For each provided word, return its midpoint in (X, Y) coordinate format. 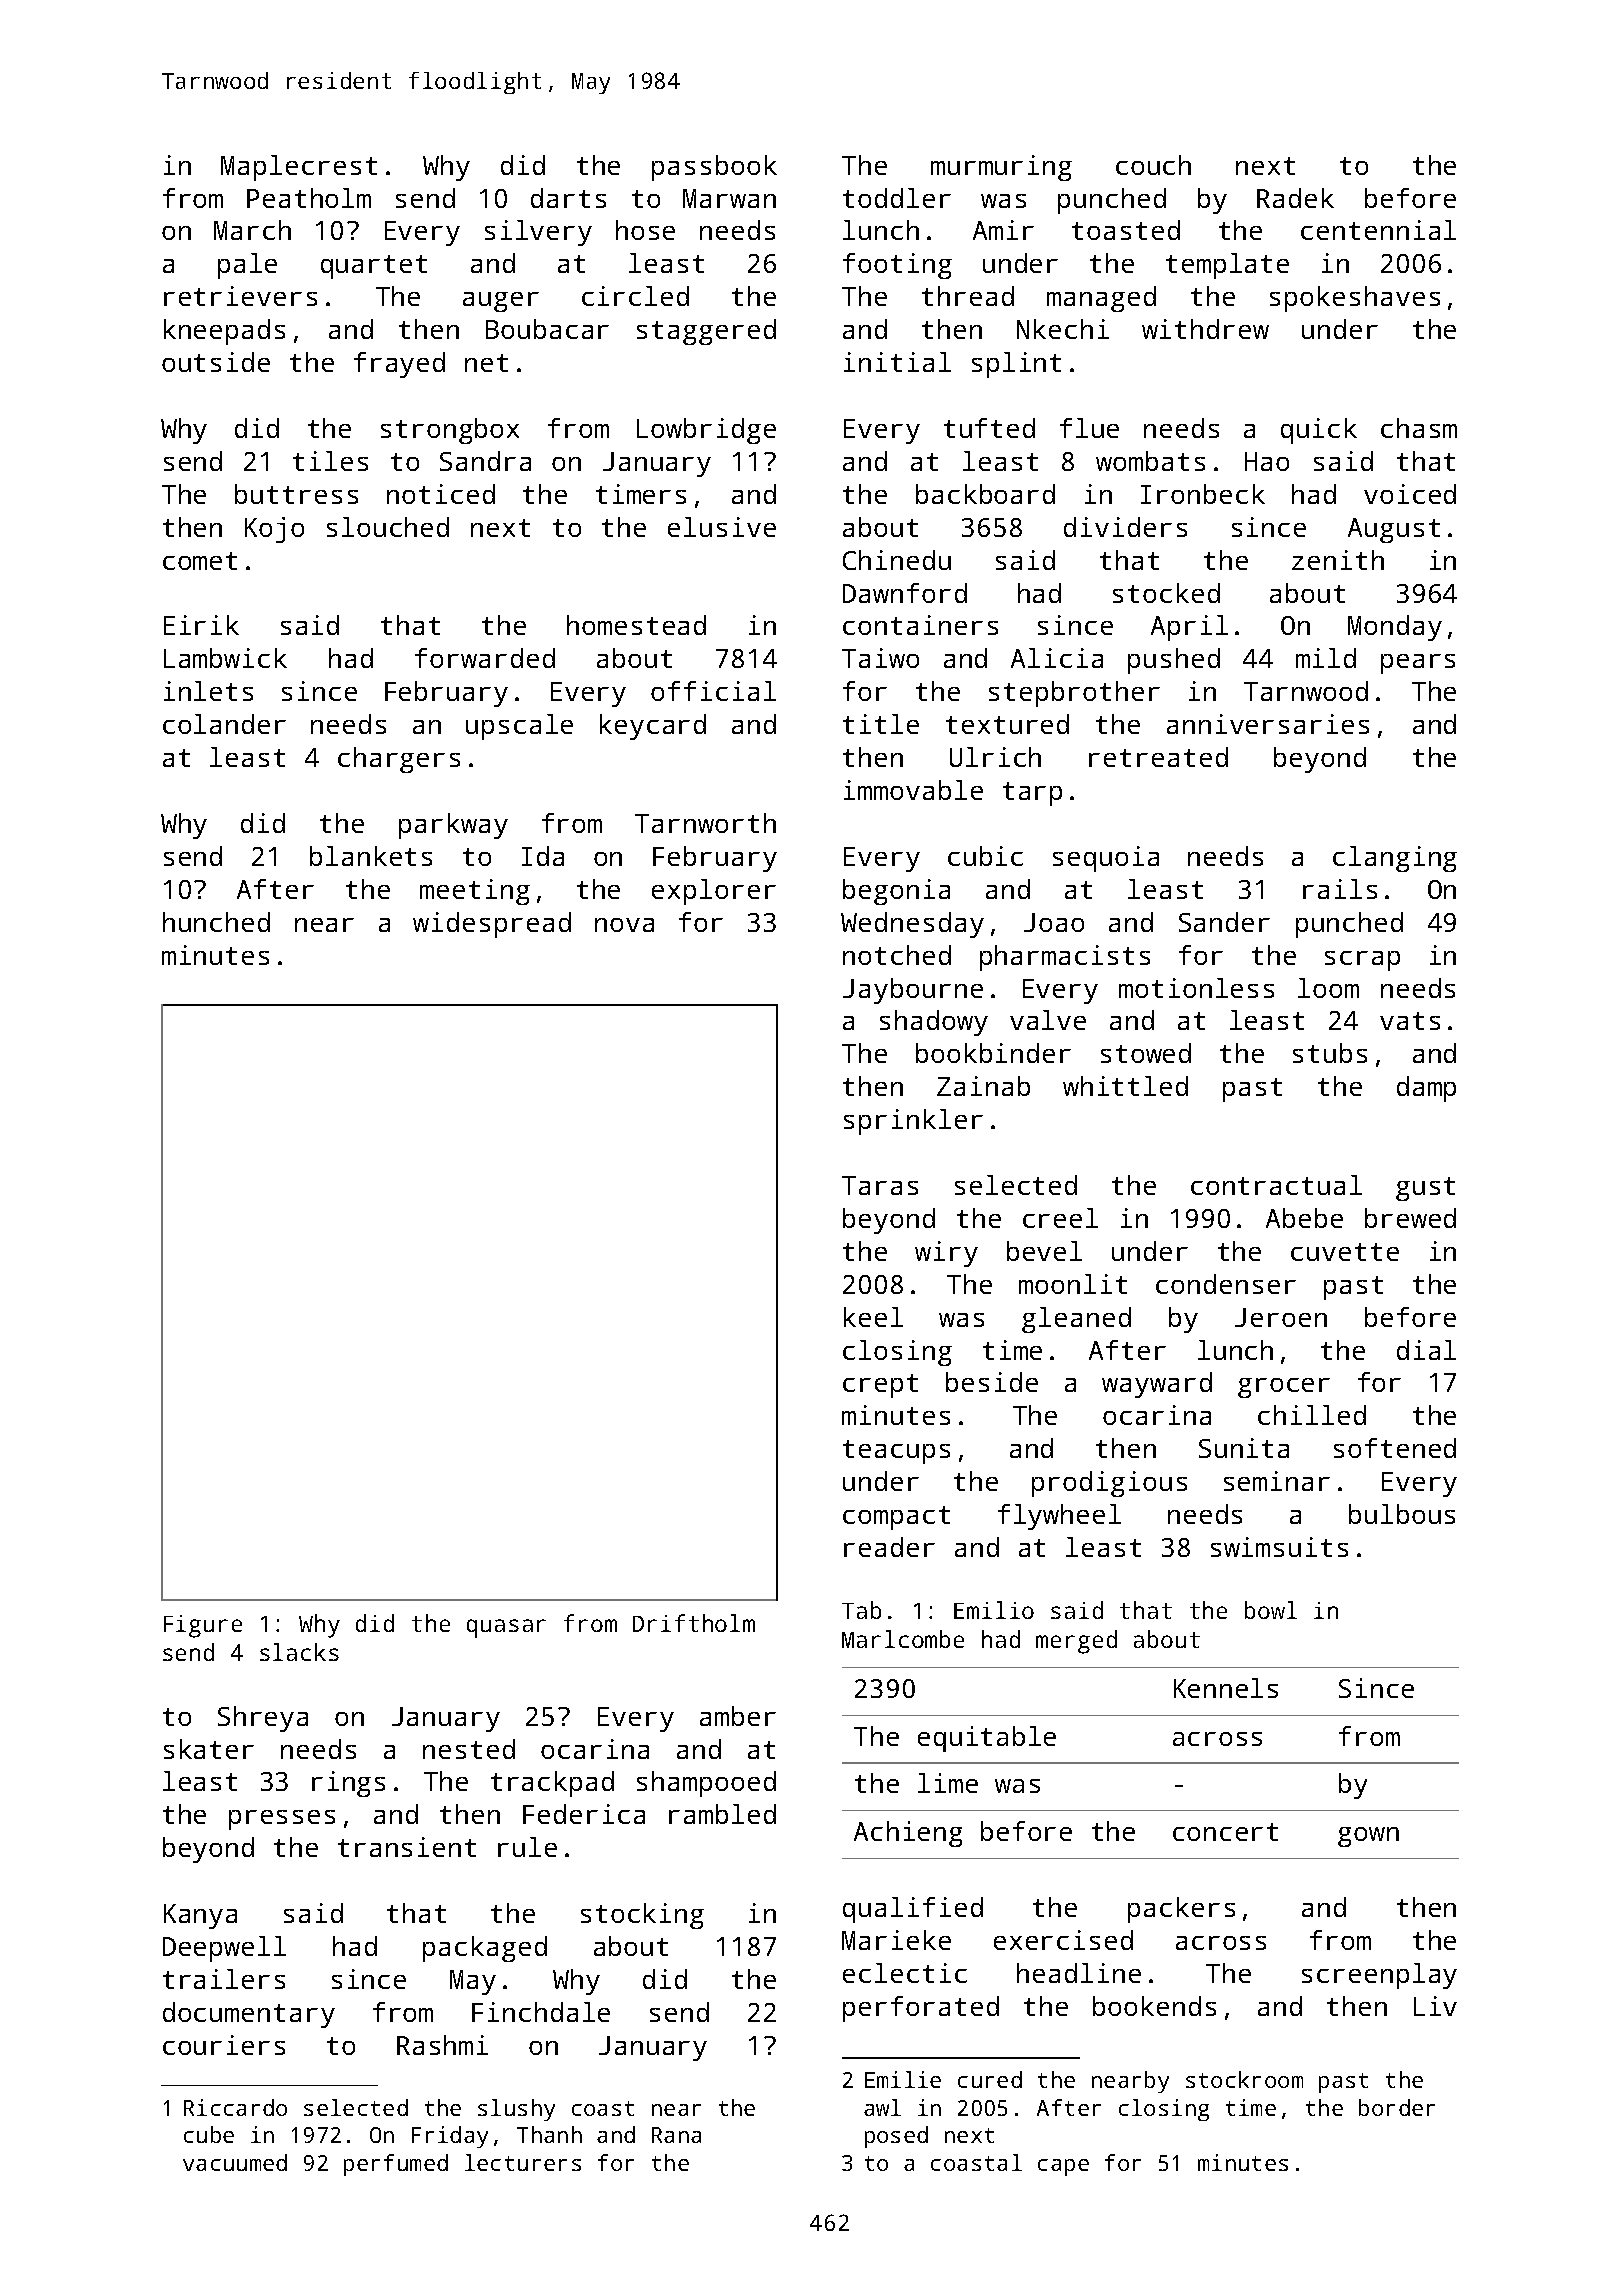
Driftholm (694, 1623)
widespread (492, 925)
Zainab (983, 1086)
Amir (1003, 230)
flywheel (1059, 1517)
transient (407, 1847)
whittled (1125, 1086)
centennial (1378, 230)
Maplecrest (299, 168)
